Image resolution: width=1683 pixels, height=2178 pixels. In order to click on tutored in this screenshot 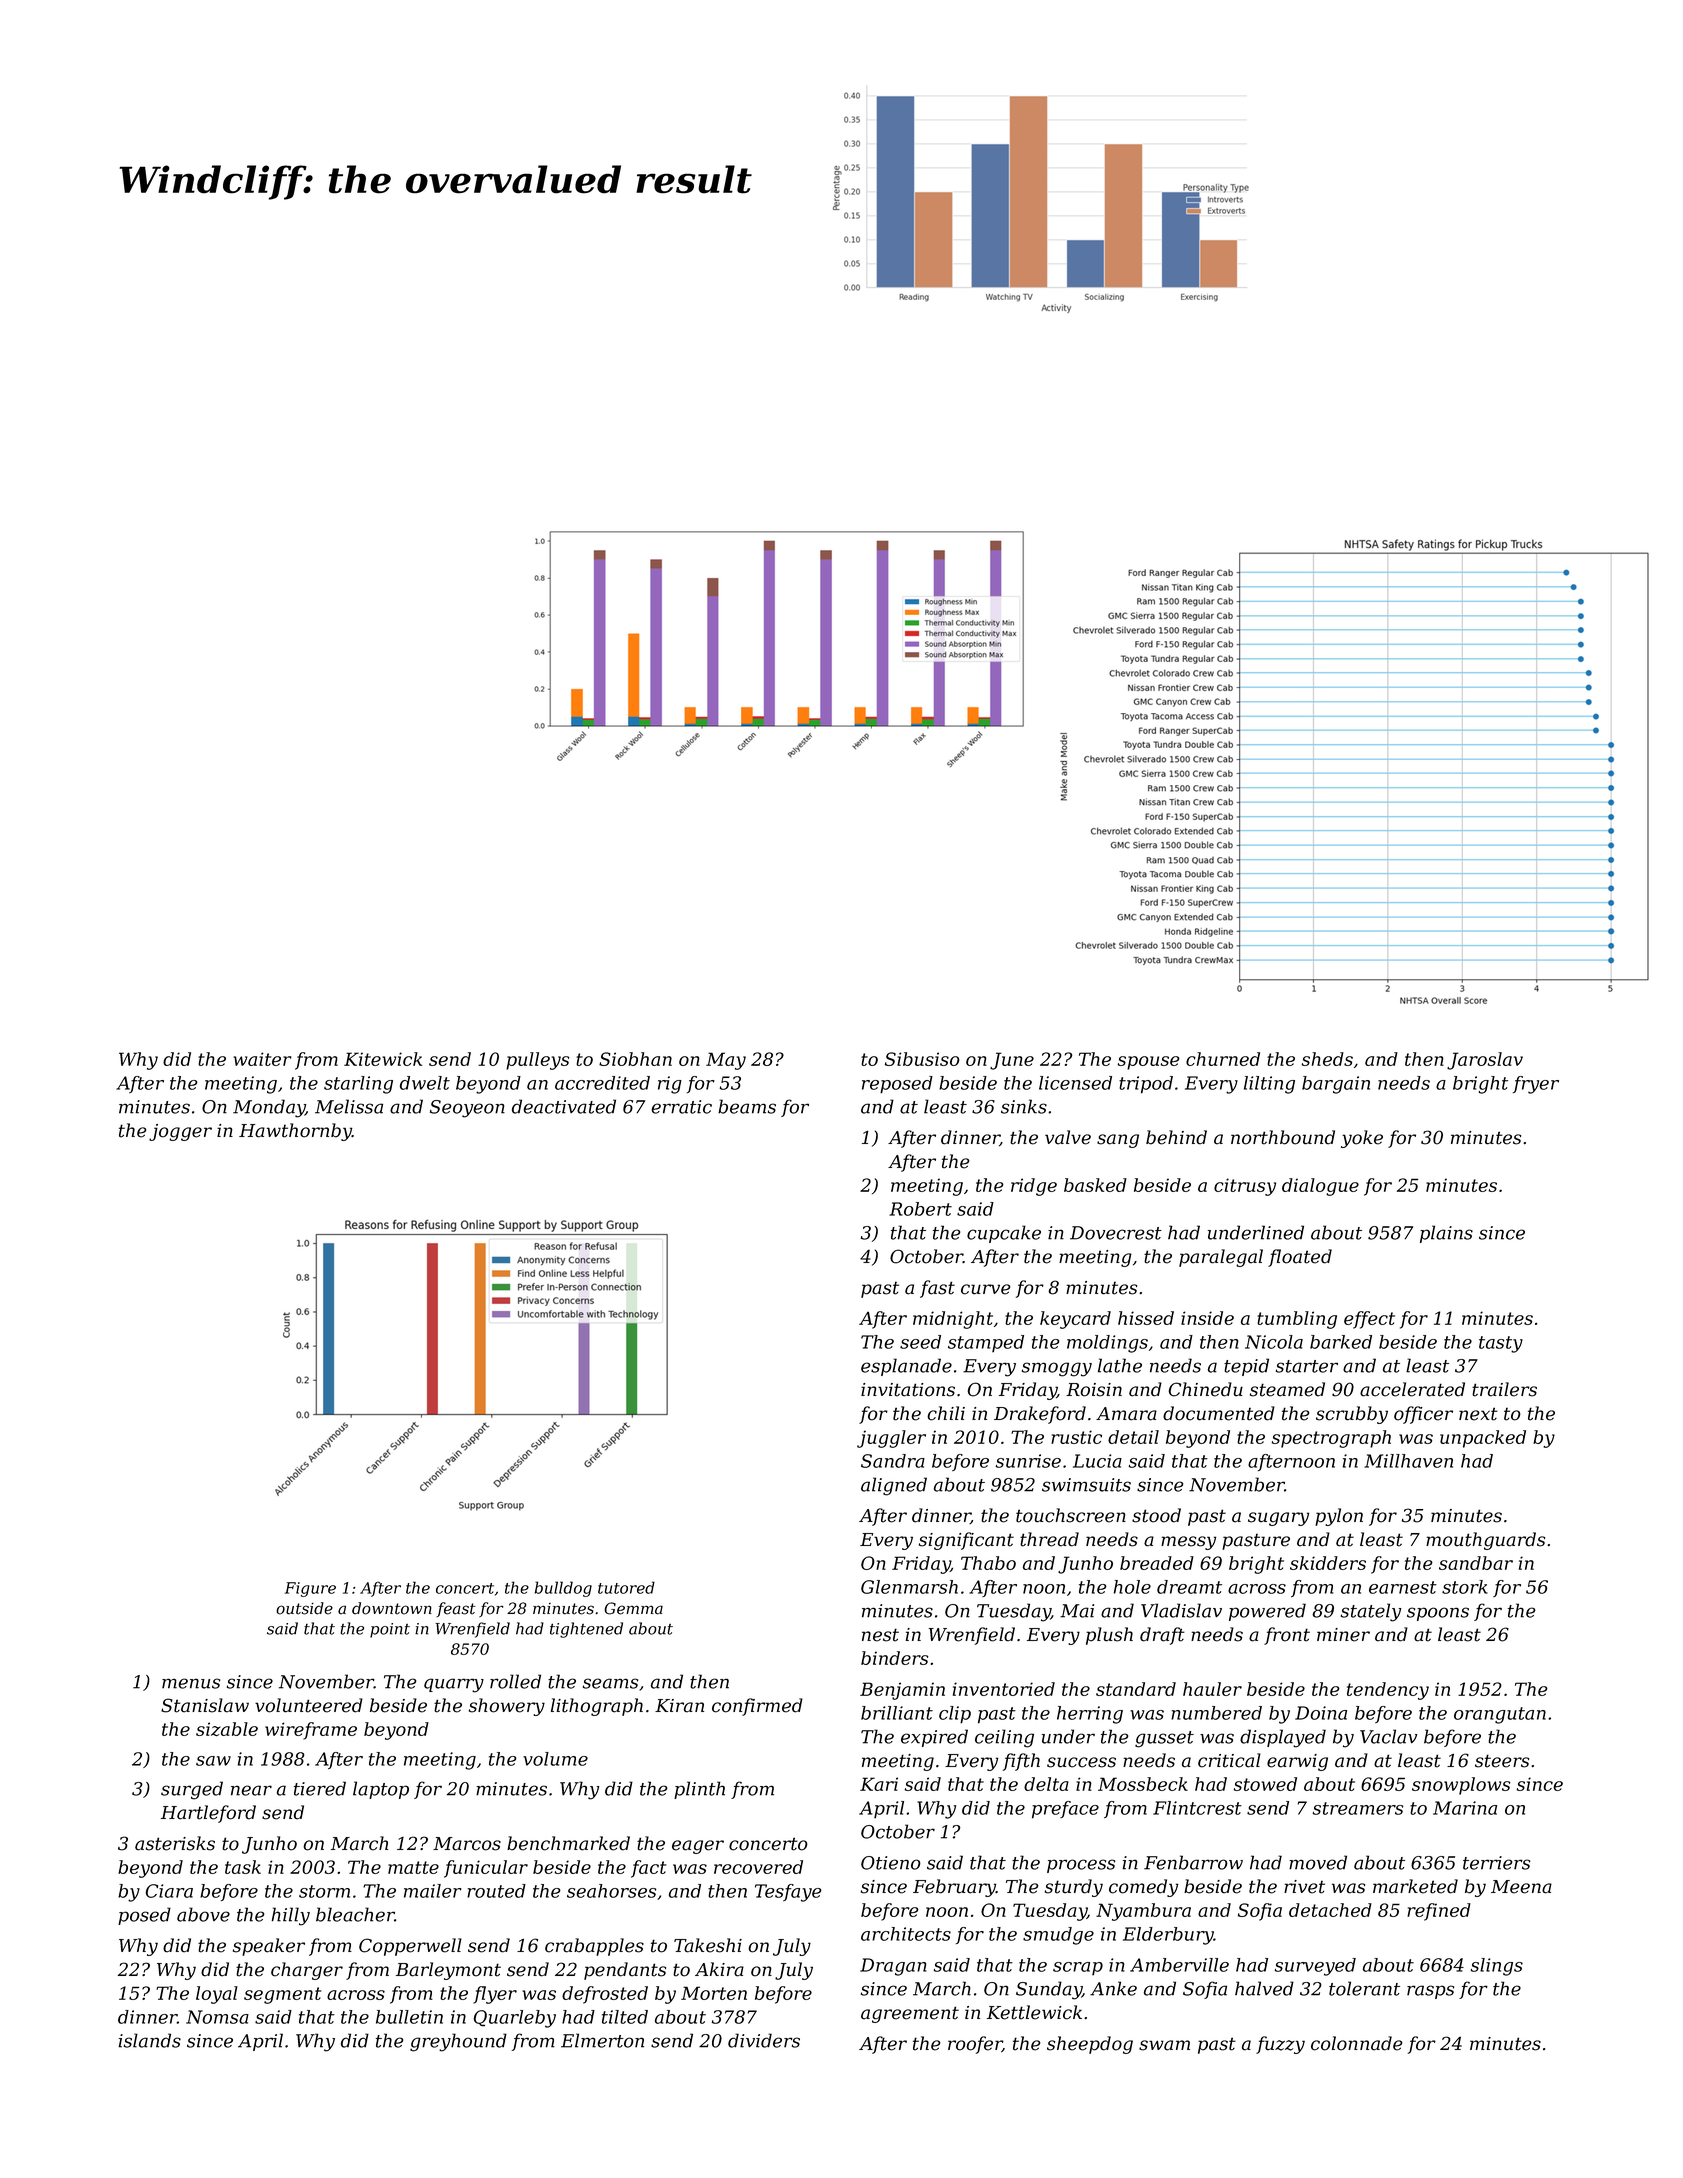, I will do `click(626, 1587)`.
